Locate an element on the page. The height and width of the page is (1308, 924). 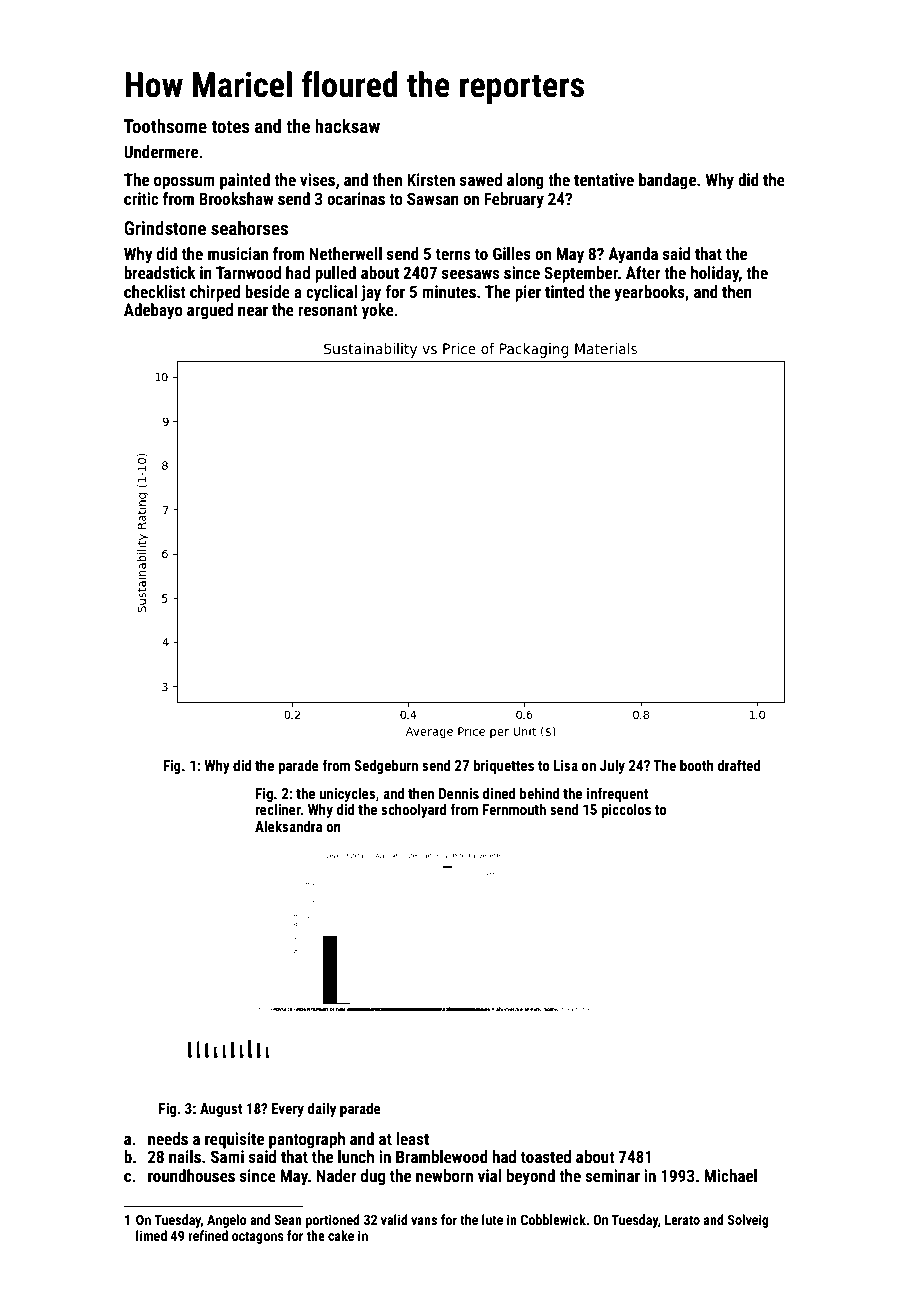
hacksaw is located at coordinates (347, 125).
